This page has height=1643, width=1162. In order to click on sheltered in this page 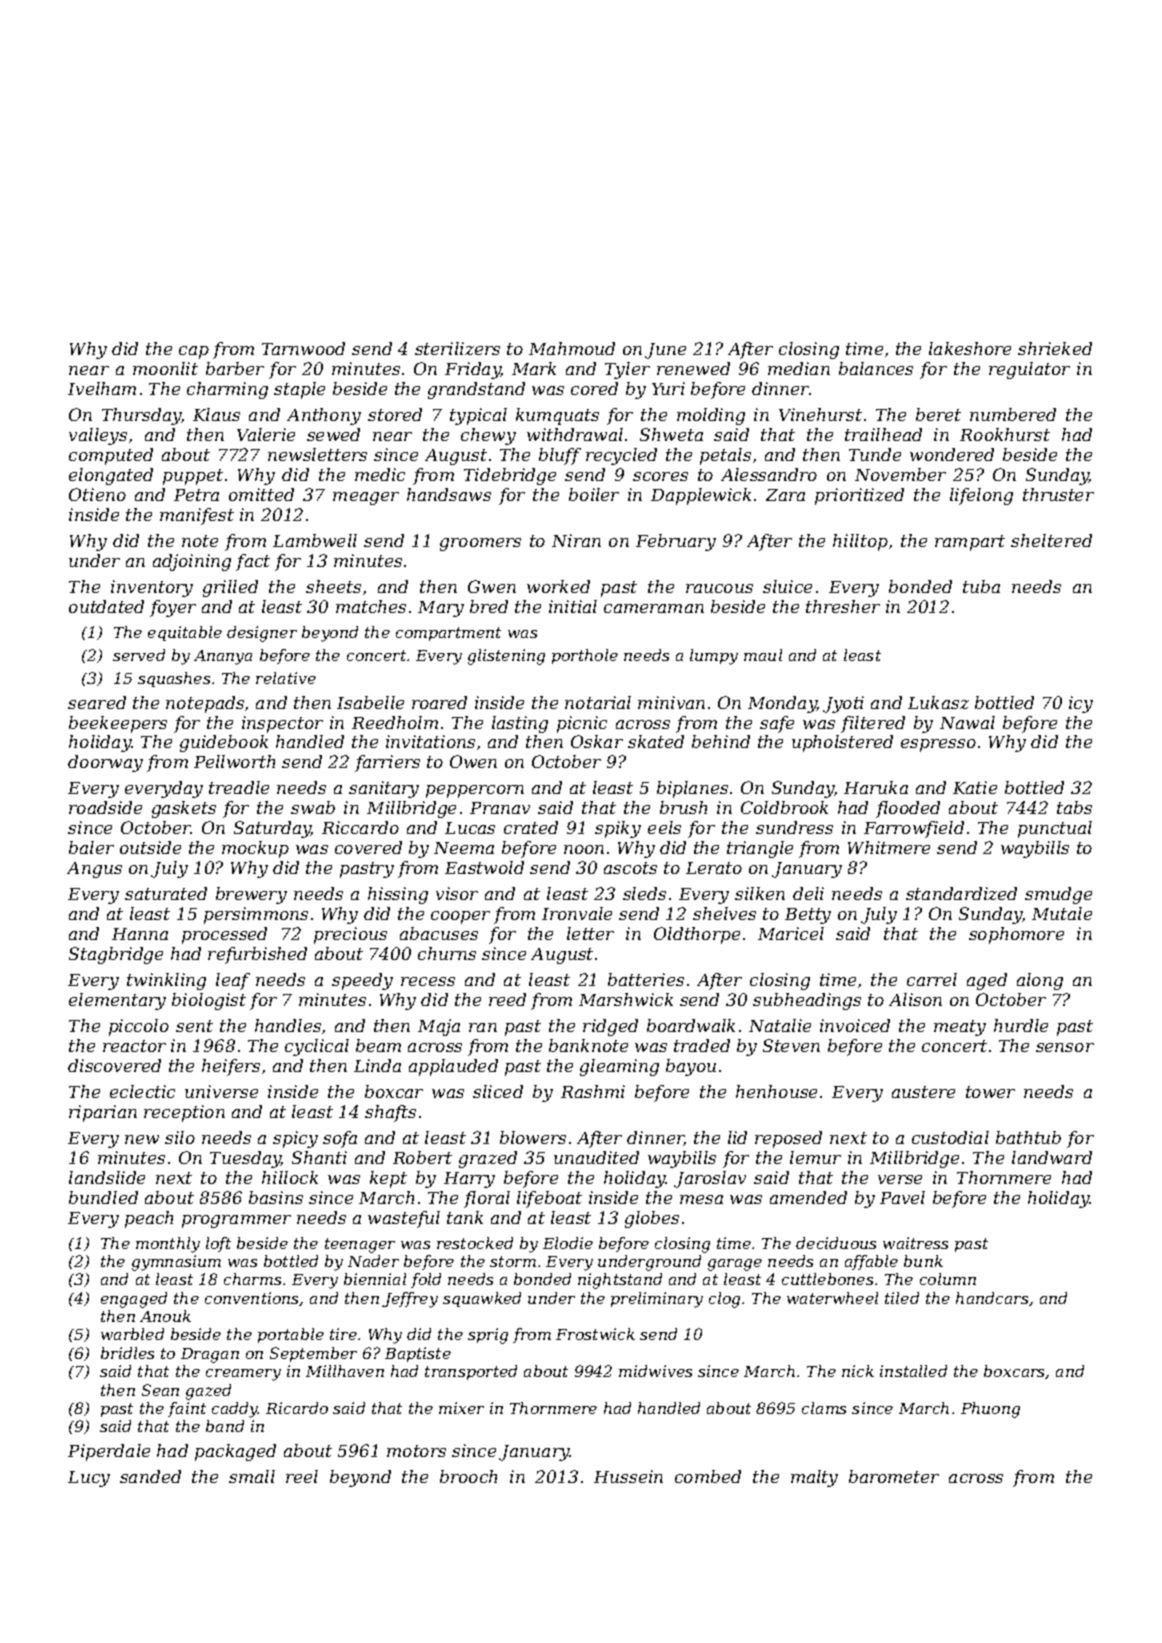, I will do `click(1051, 540)`.
